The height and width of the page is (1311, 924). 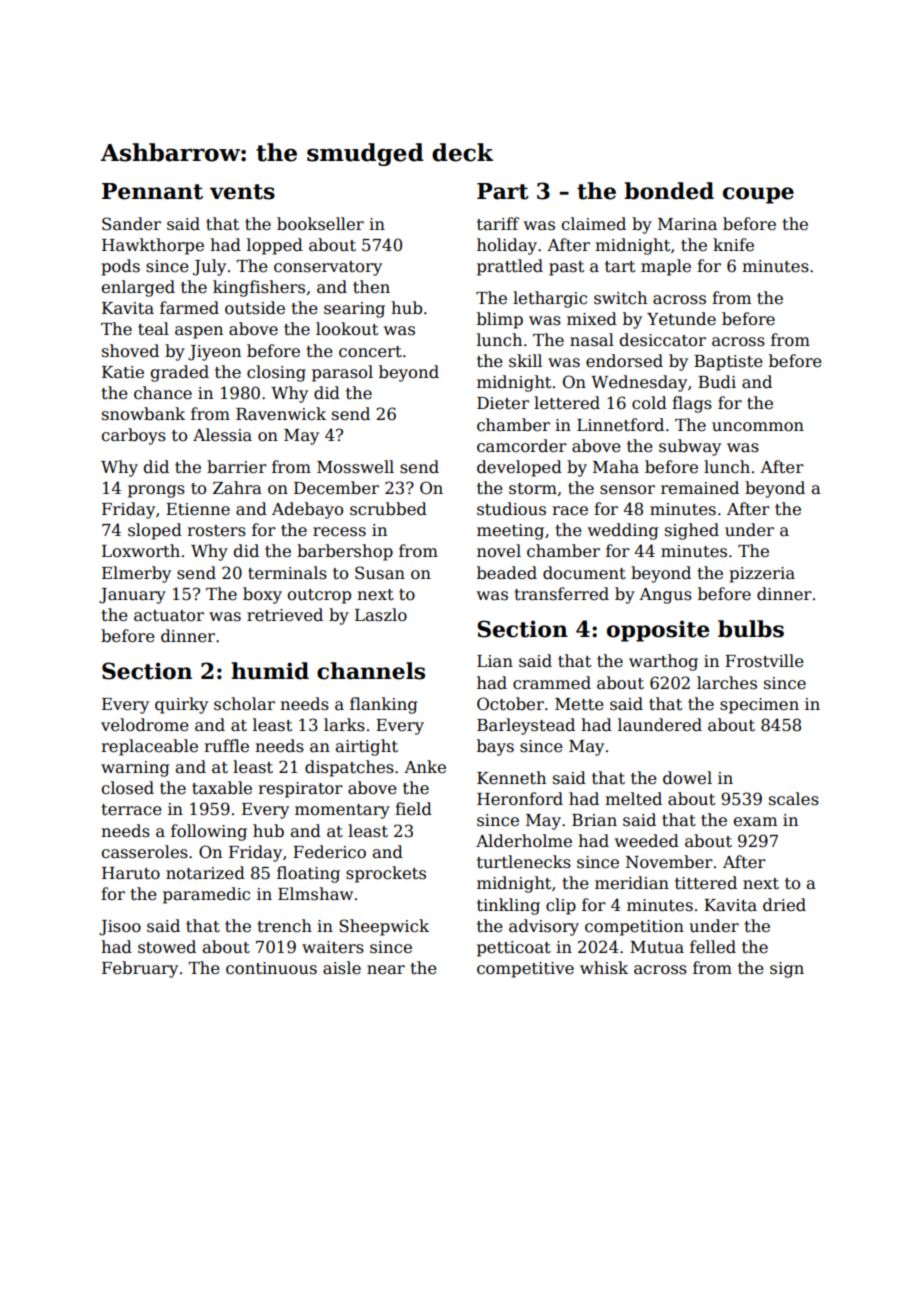 I want to click on snowbank, so click(x=143, y=414).
